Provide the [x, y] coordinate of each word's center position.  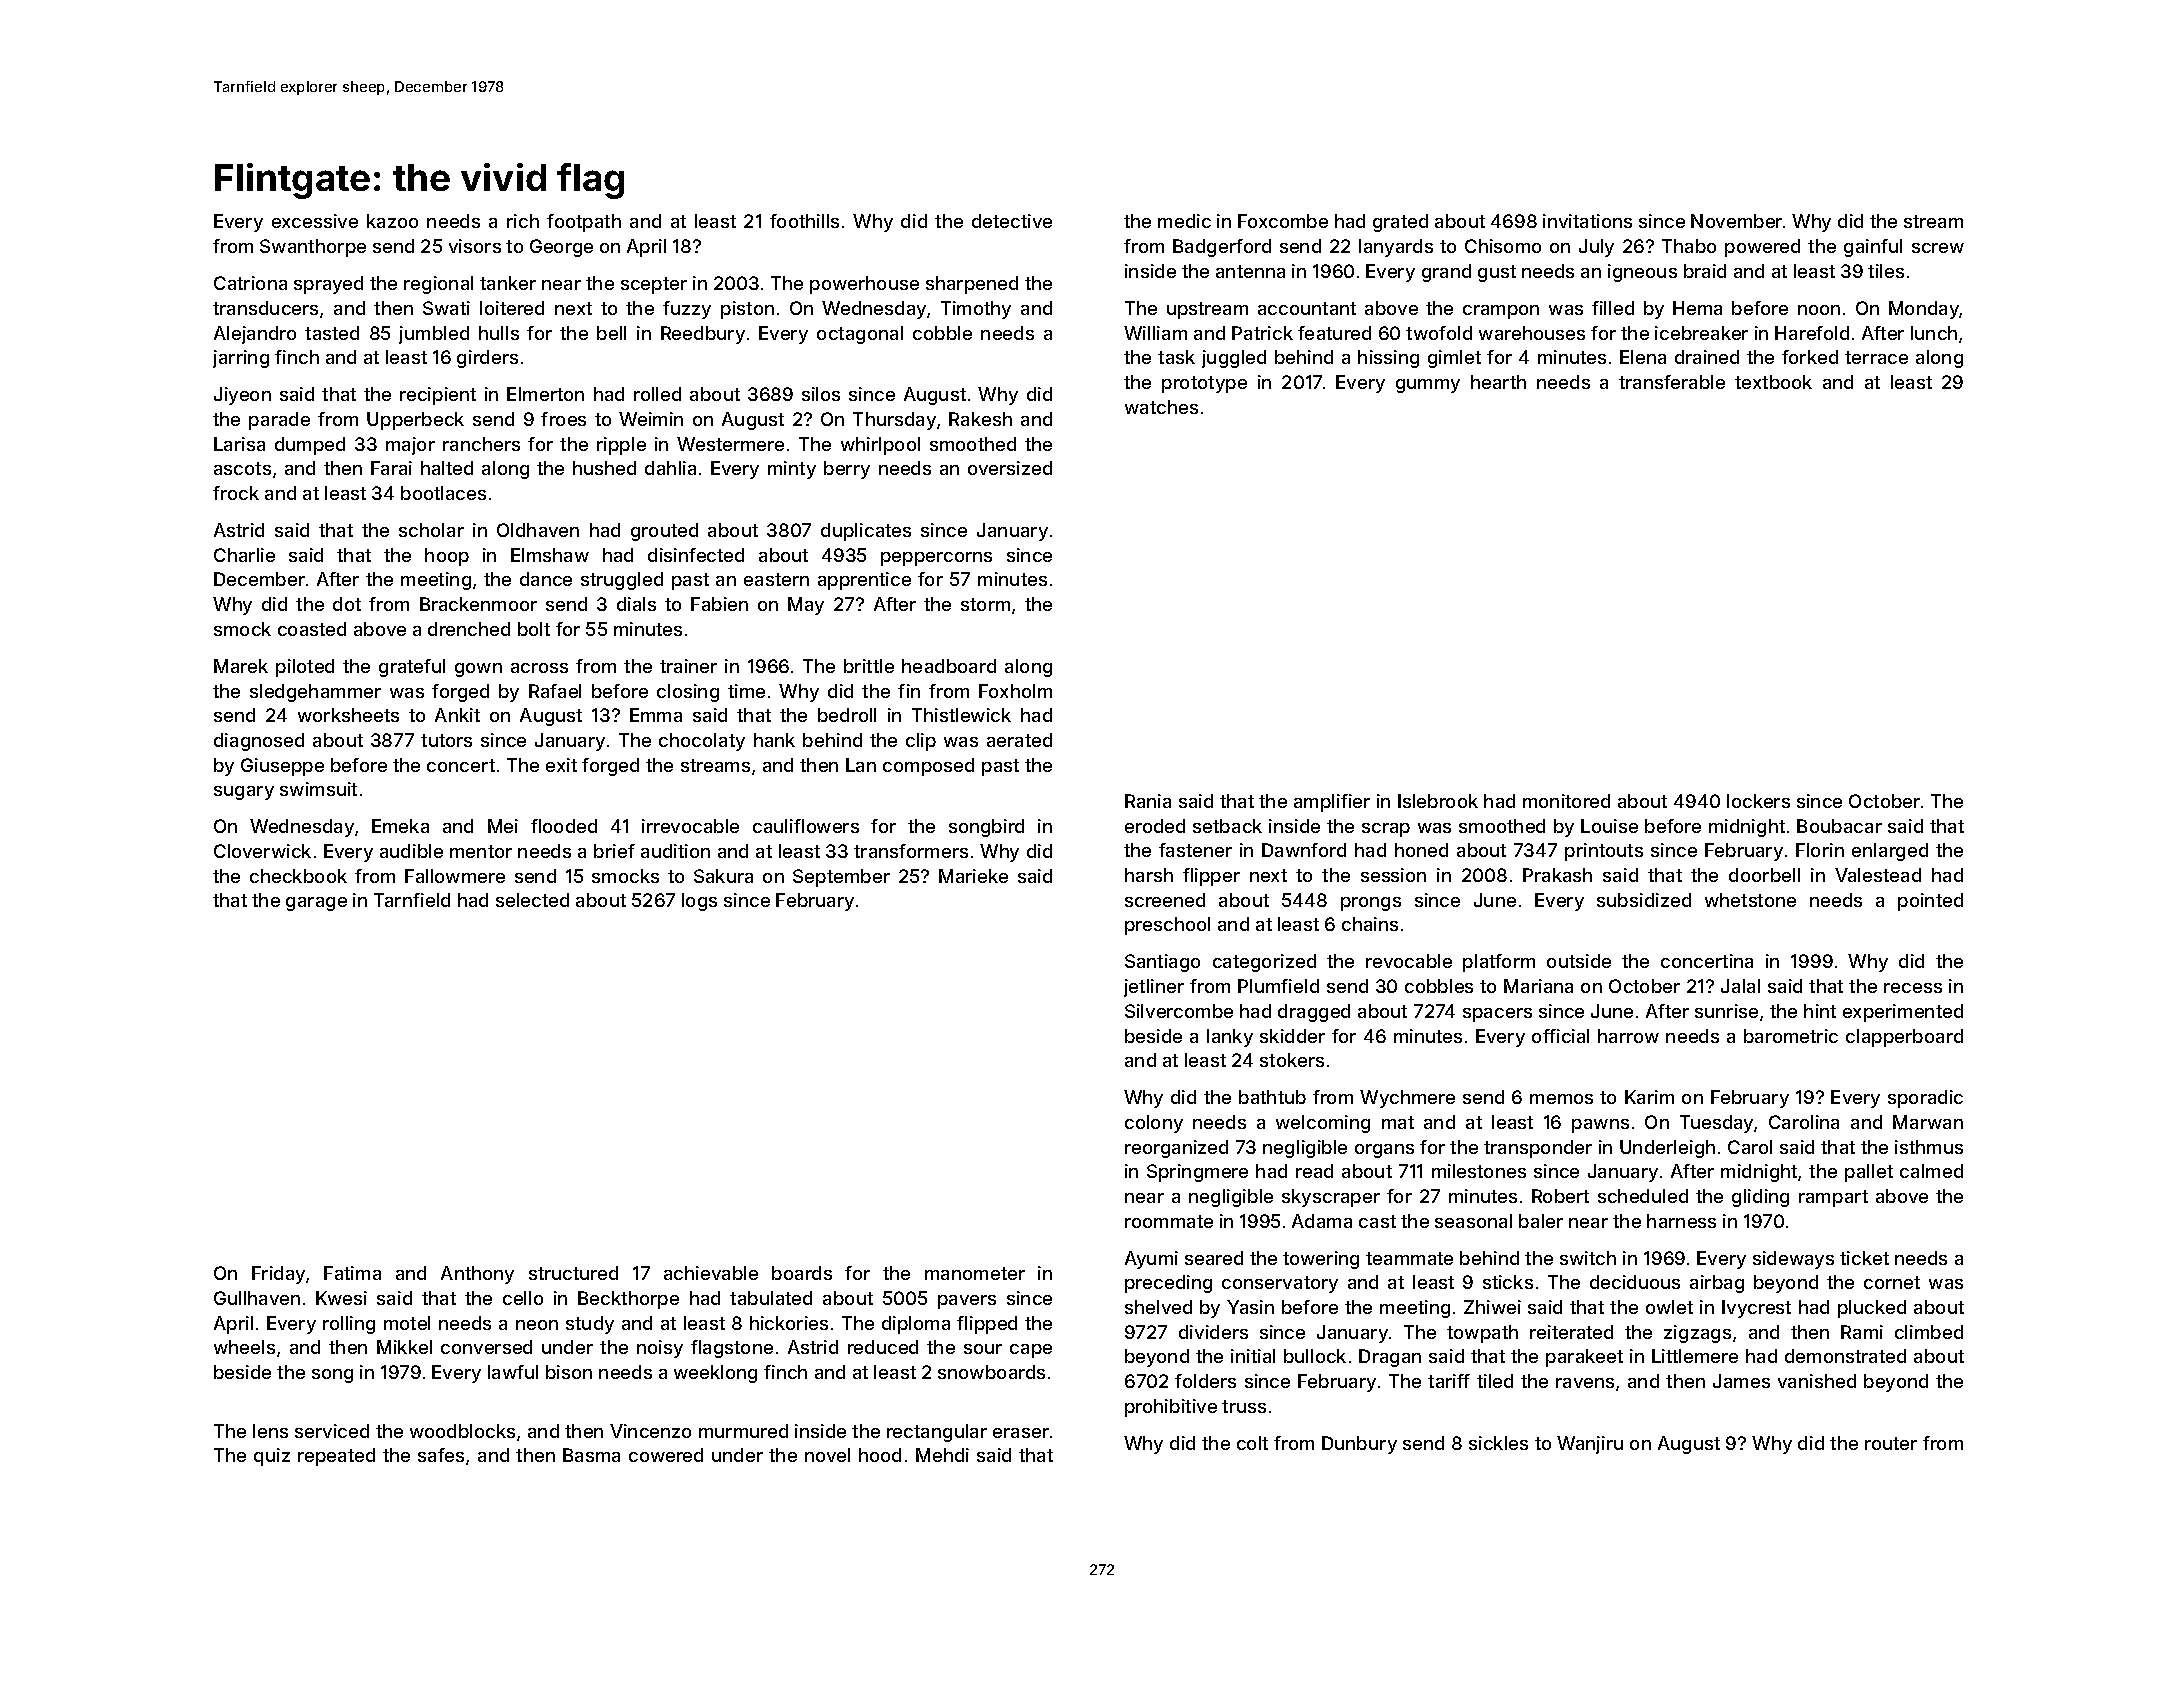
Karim [1649, 1097]
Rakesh [980, 419]
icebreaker [1701, 333]
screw [1938, 248]
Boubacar [1839, 826]
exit [561, 765]
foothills [804, 221]
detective [1012, 221]
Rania [1148, 801]
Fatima [352, 1273]
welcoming [1323, 1124]
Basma [591, 1455]
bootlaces [443, 493]
